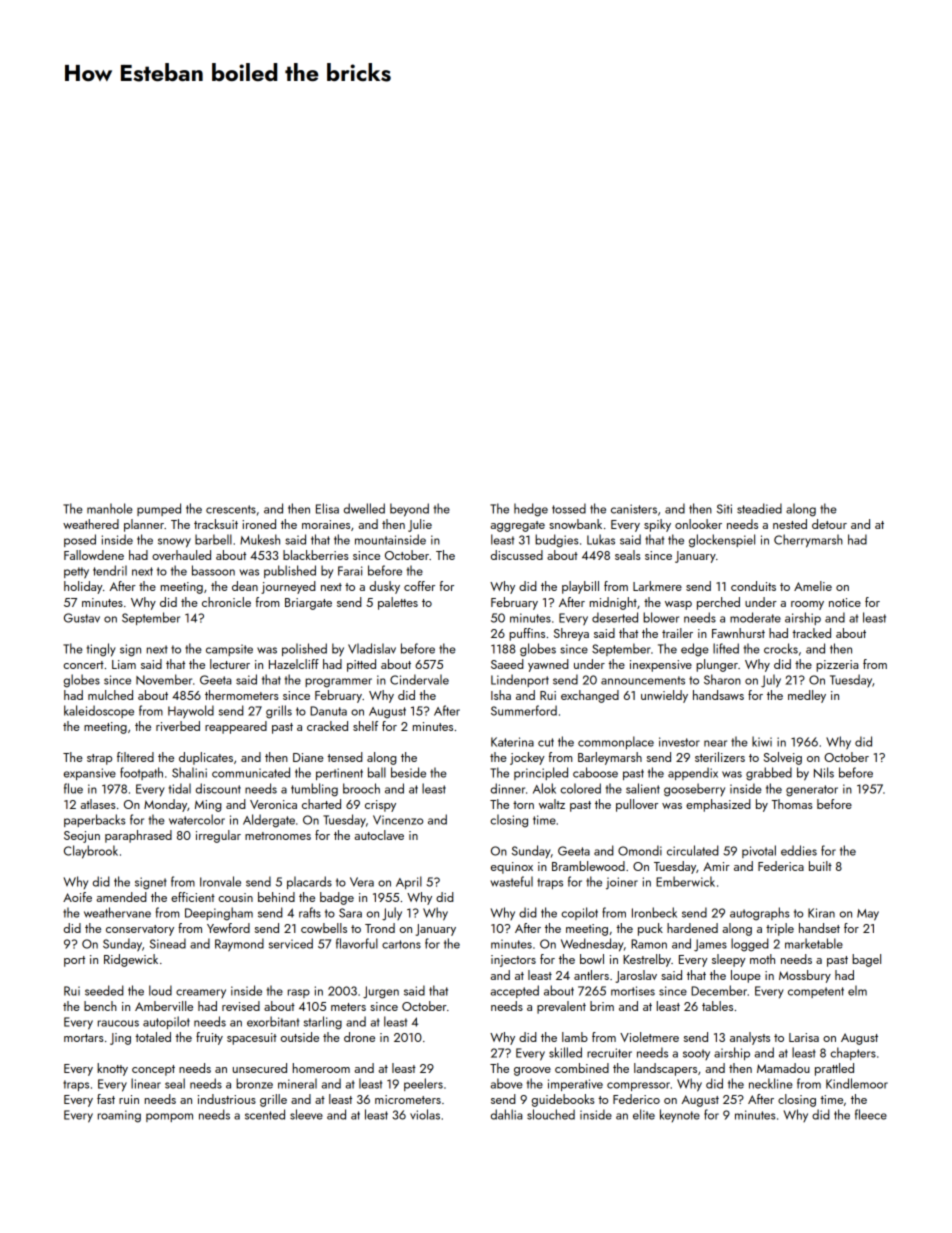 The width and height of the document is (952, 1233). Describe the element at coordinates (824, 772) in the document. I see `Nils` at that location.
